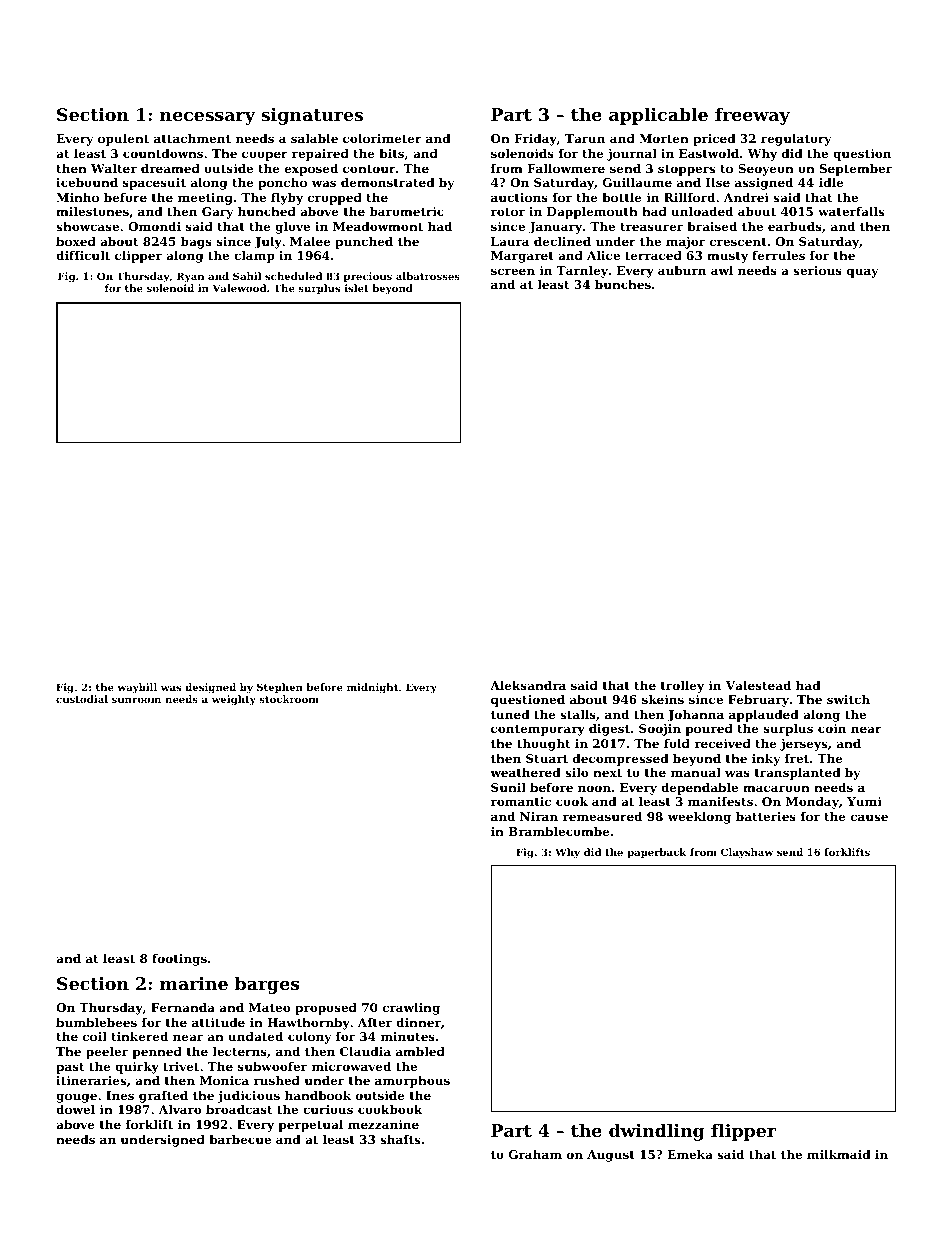 Image resolution: width=952 pixels, height=1233 pixels. I want to click on weighty, so click(234, 700).
